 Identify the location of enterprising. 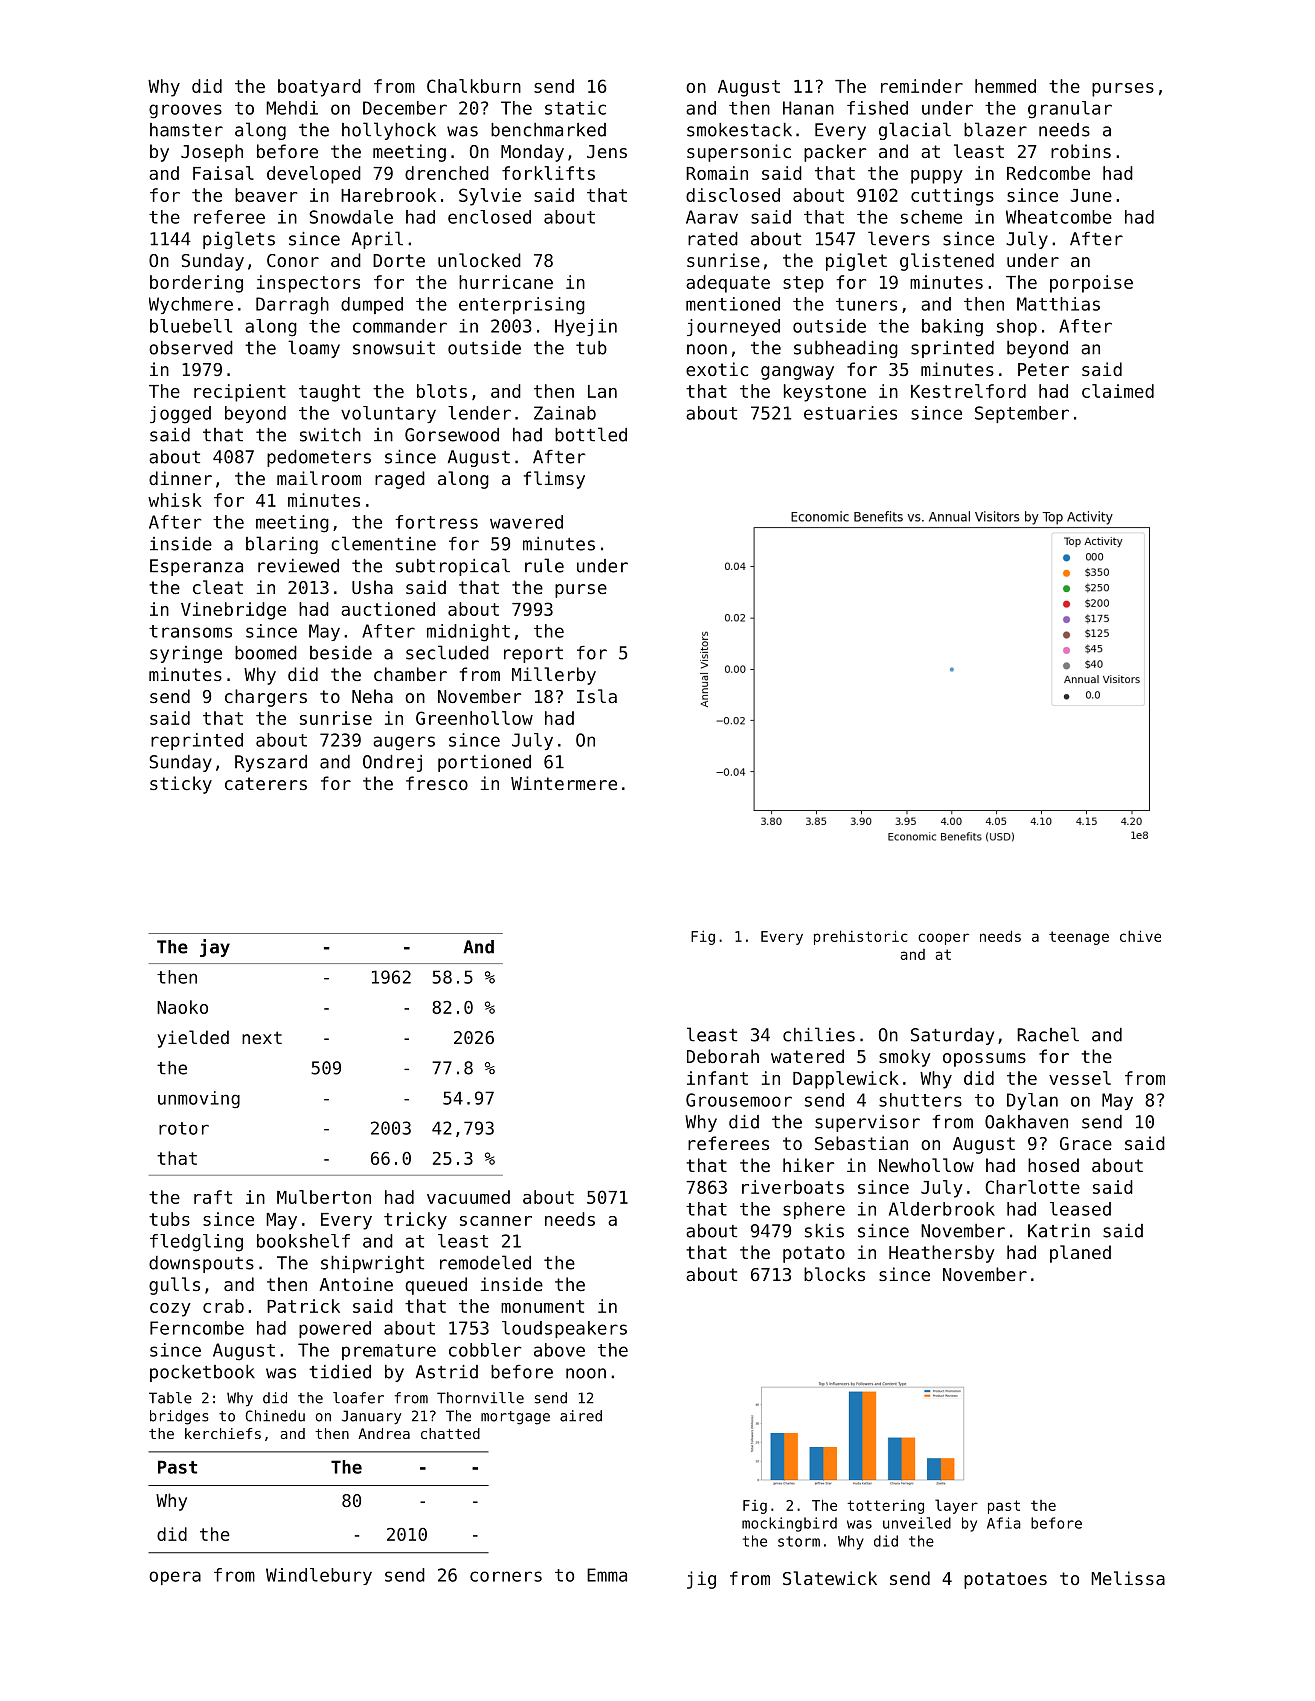
(522, 306).
